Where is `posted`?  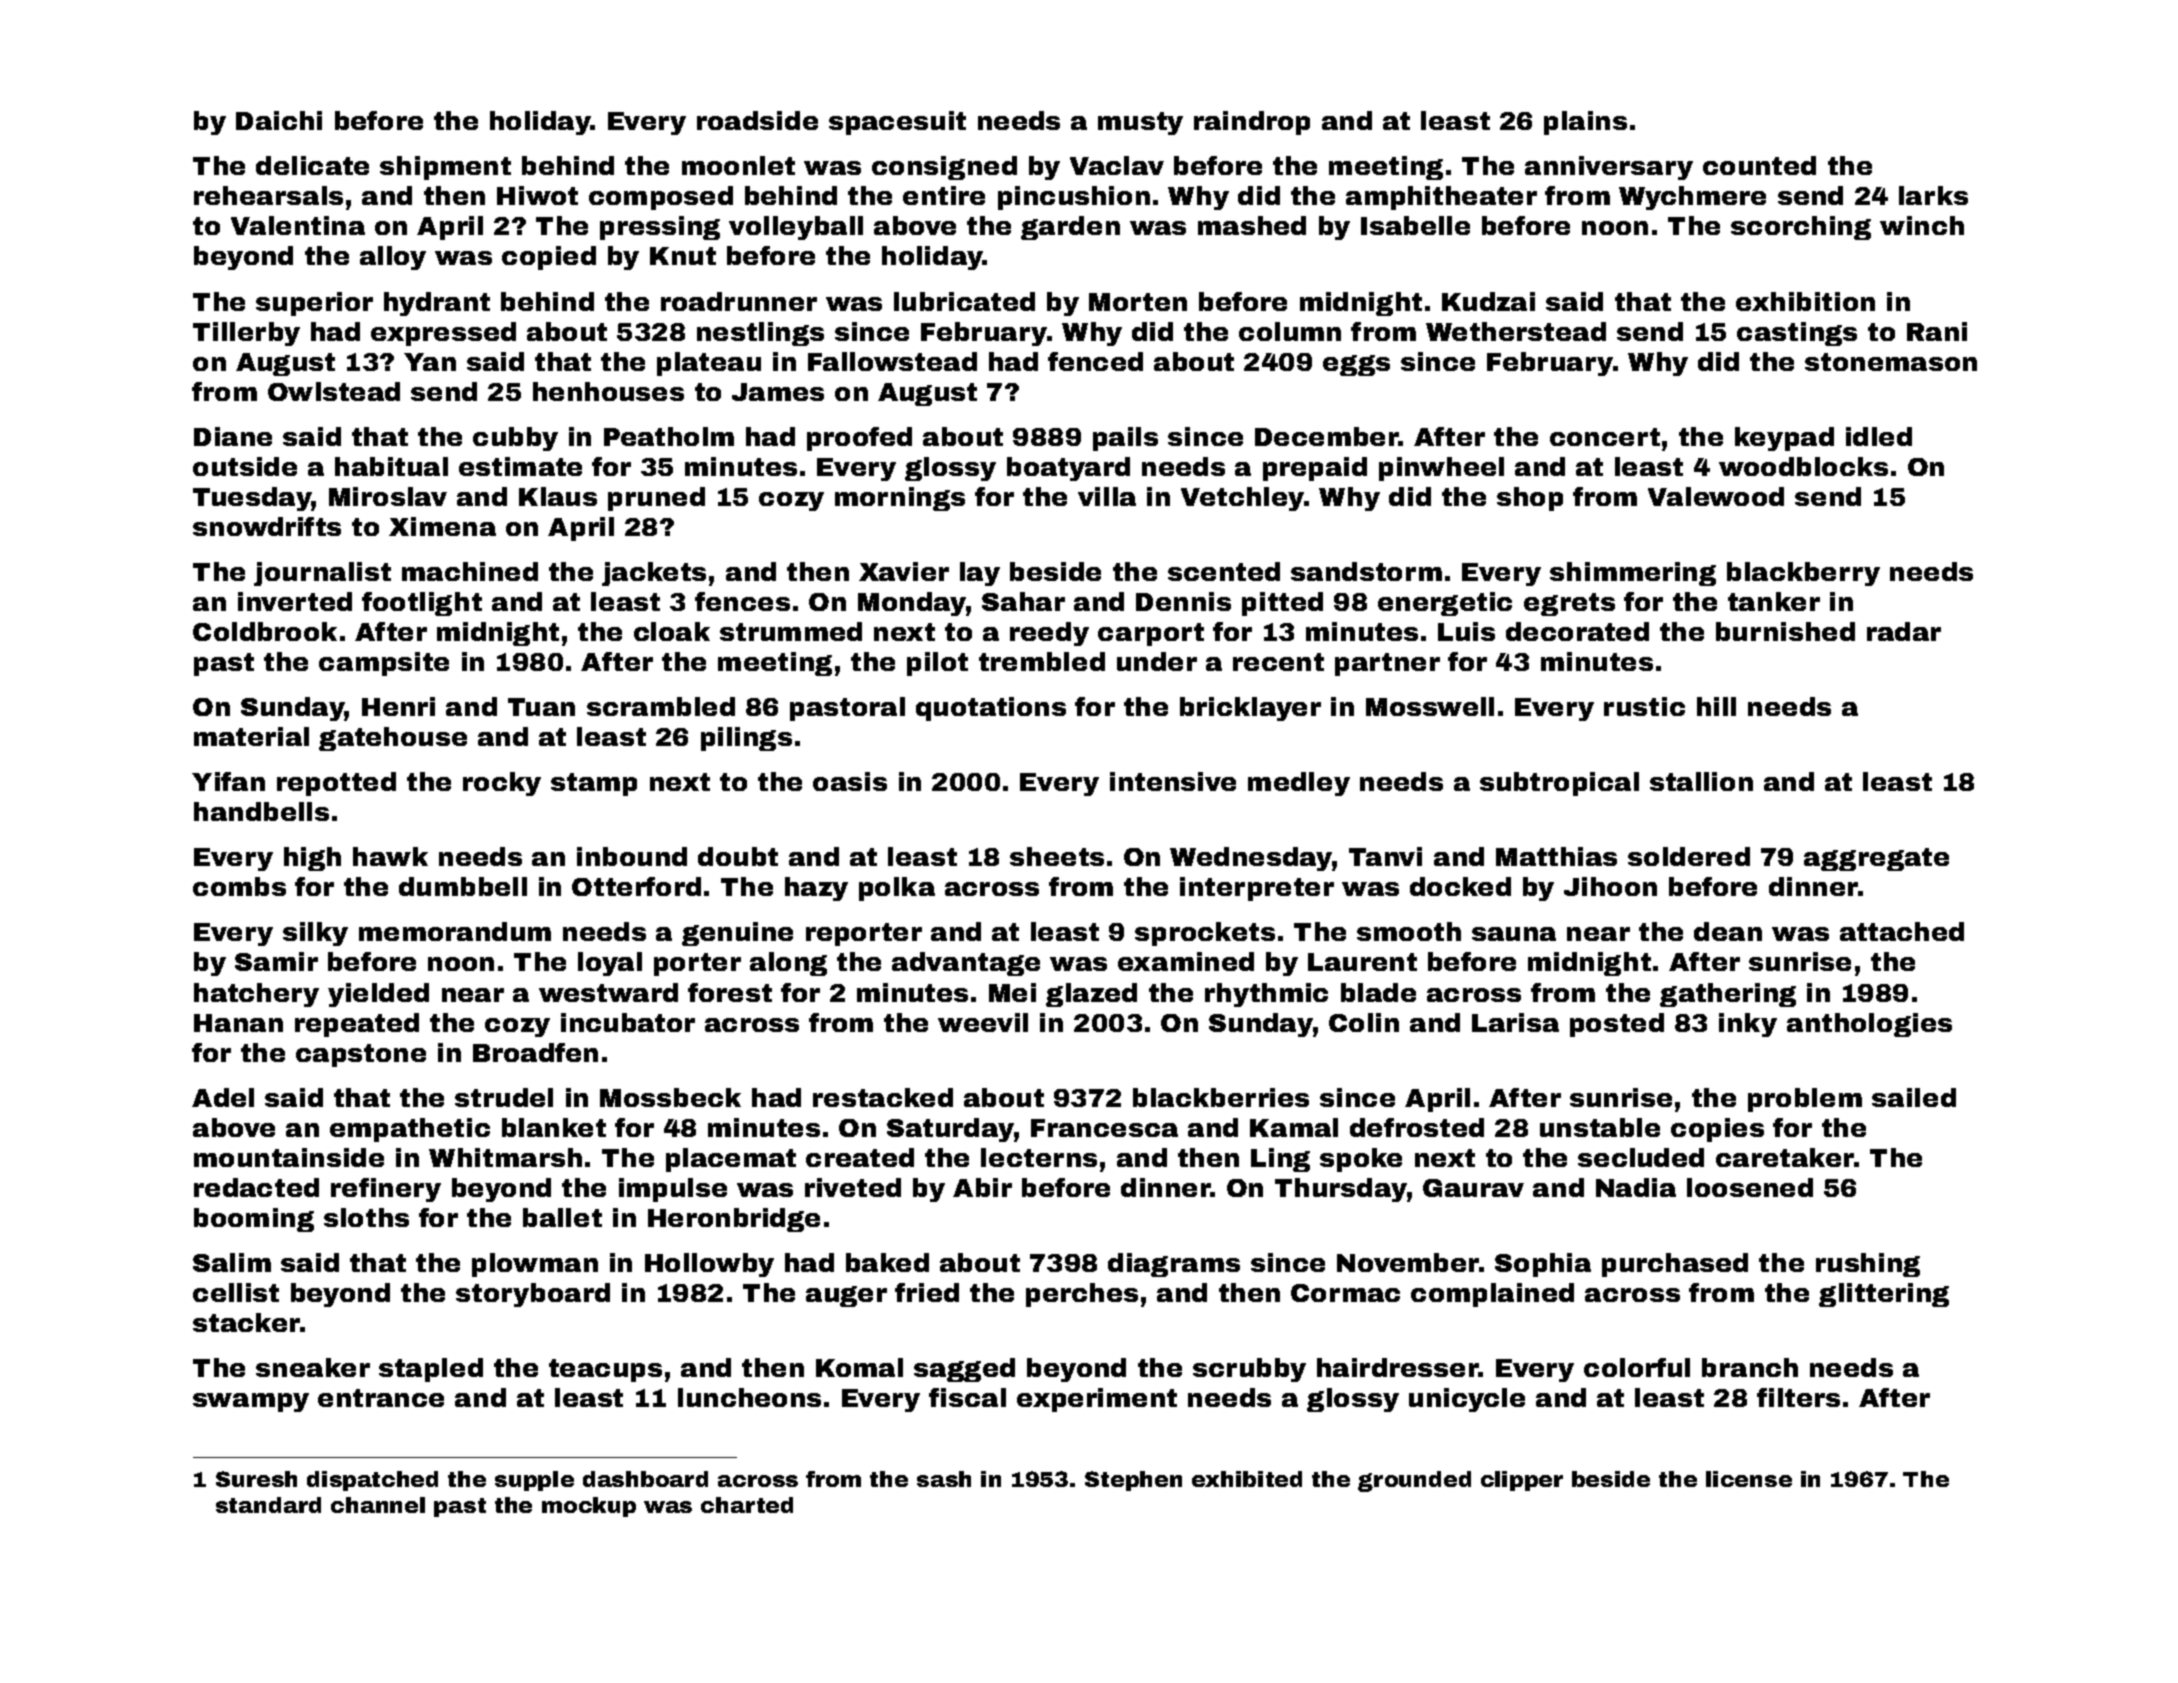
posted is located at coordinates (1617, 1025).
